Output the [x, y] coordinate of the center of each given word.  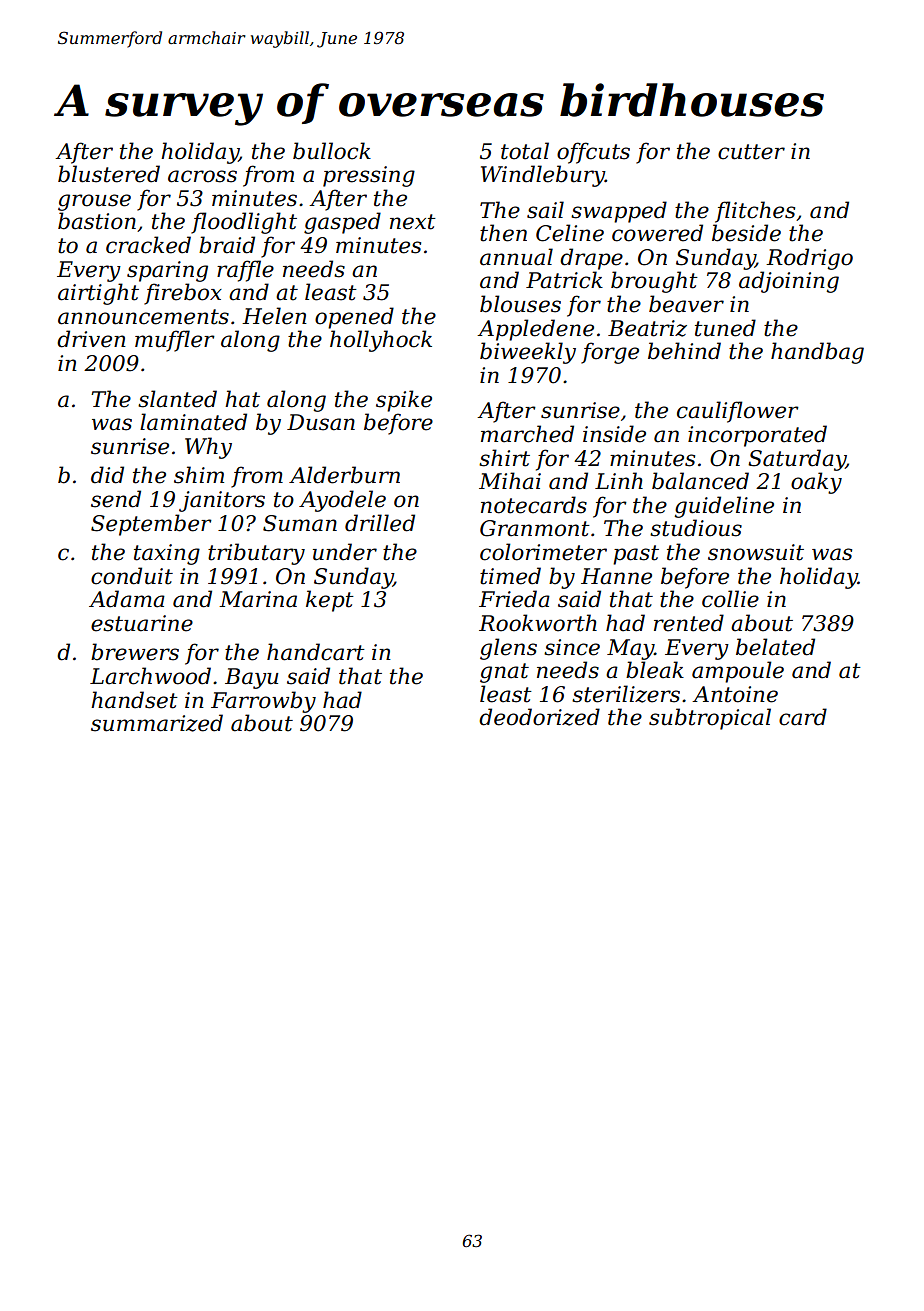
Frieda [514, 599]
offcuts [593, 153]
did [107, 475]
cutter [751, 152]
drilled [380, 523]
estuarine [142, 623]
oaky [816, 483]
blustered [109, 174]
